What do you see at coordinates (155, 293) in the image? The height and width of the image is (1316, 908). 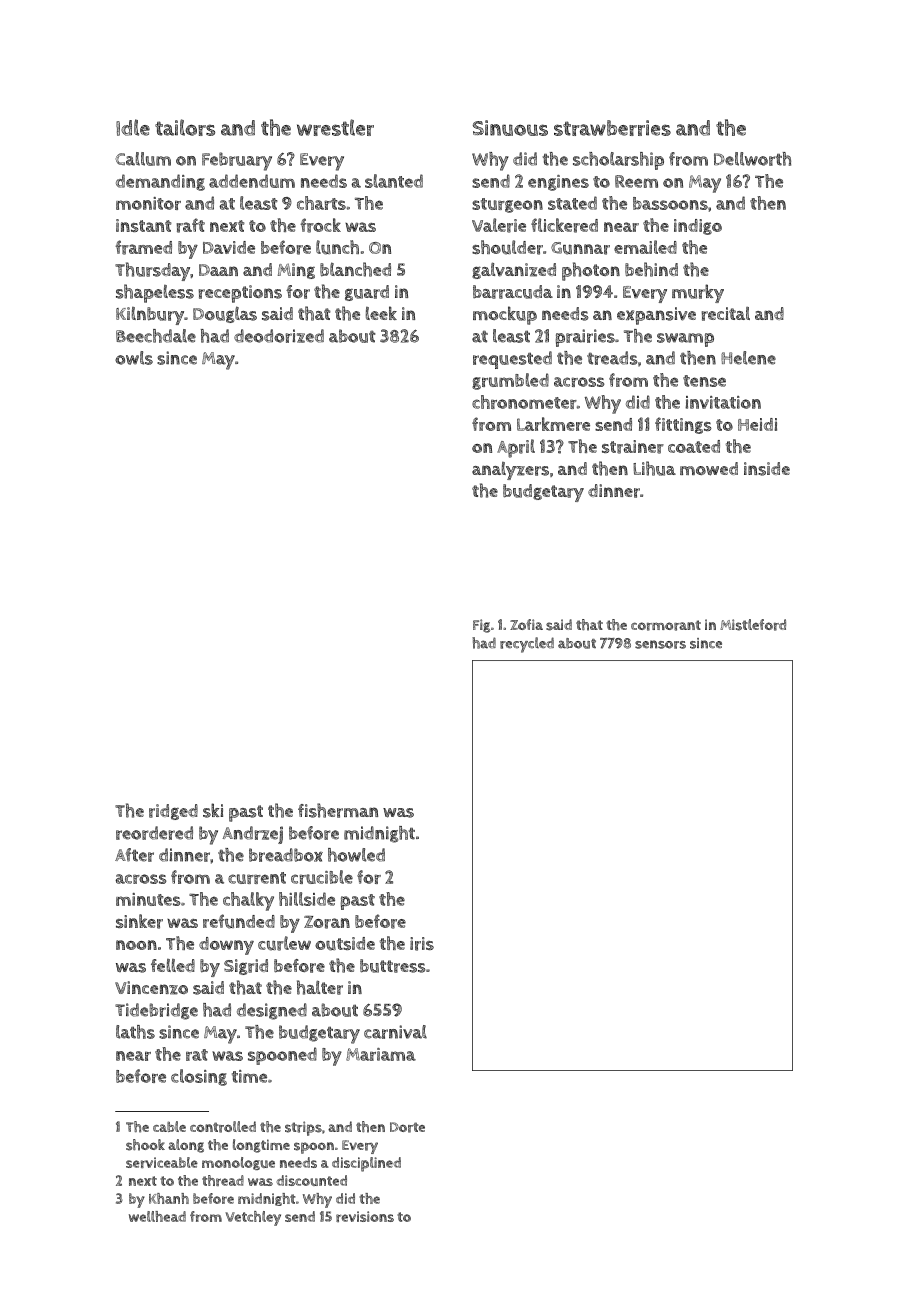 I see `shapeless` at bounding box center [155, 293].
